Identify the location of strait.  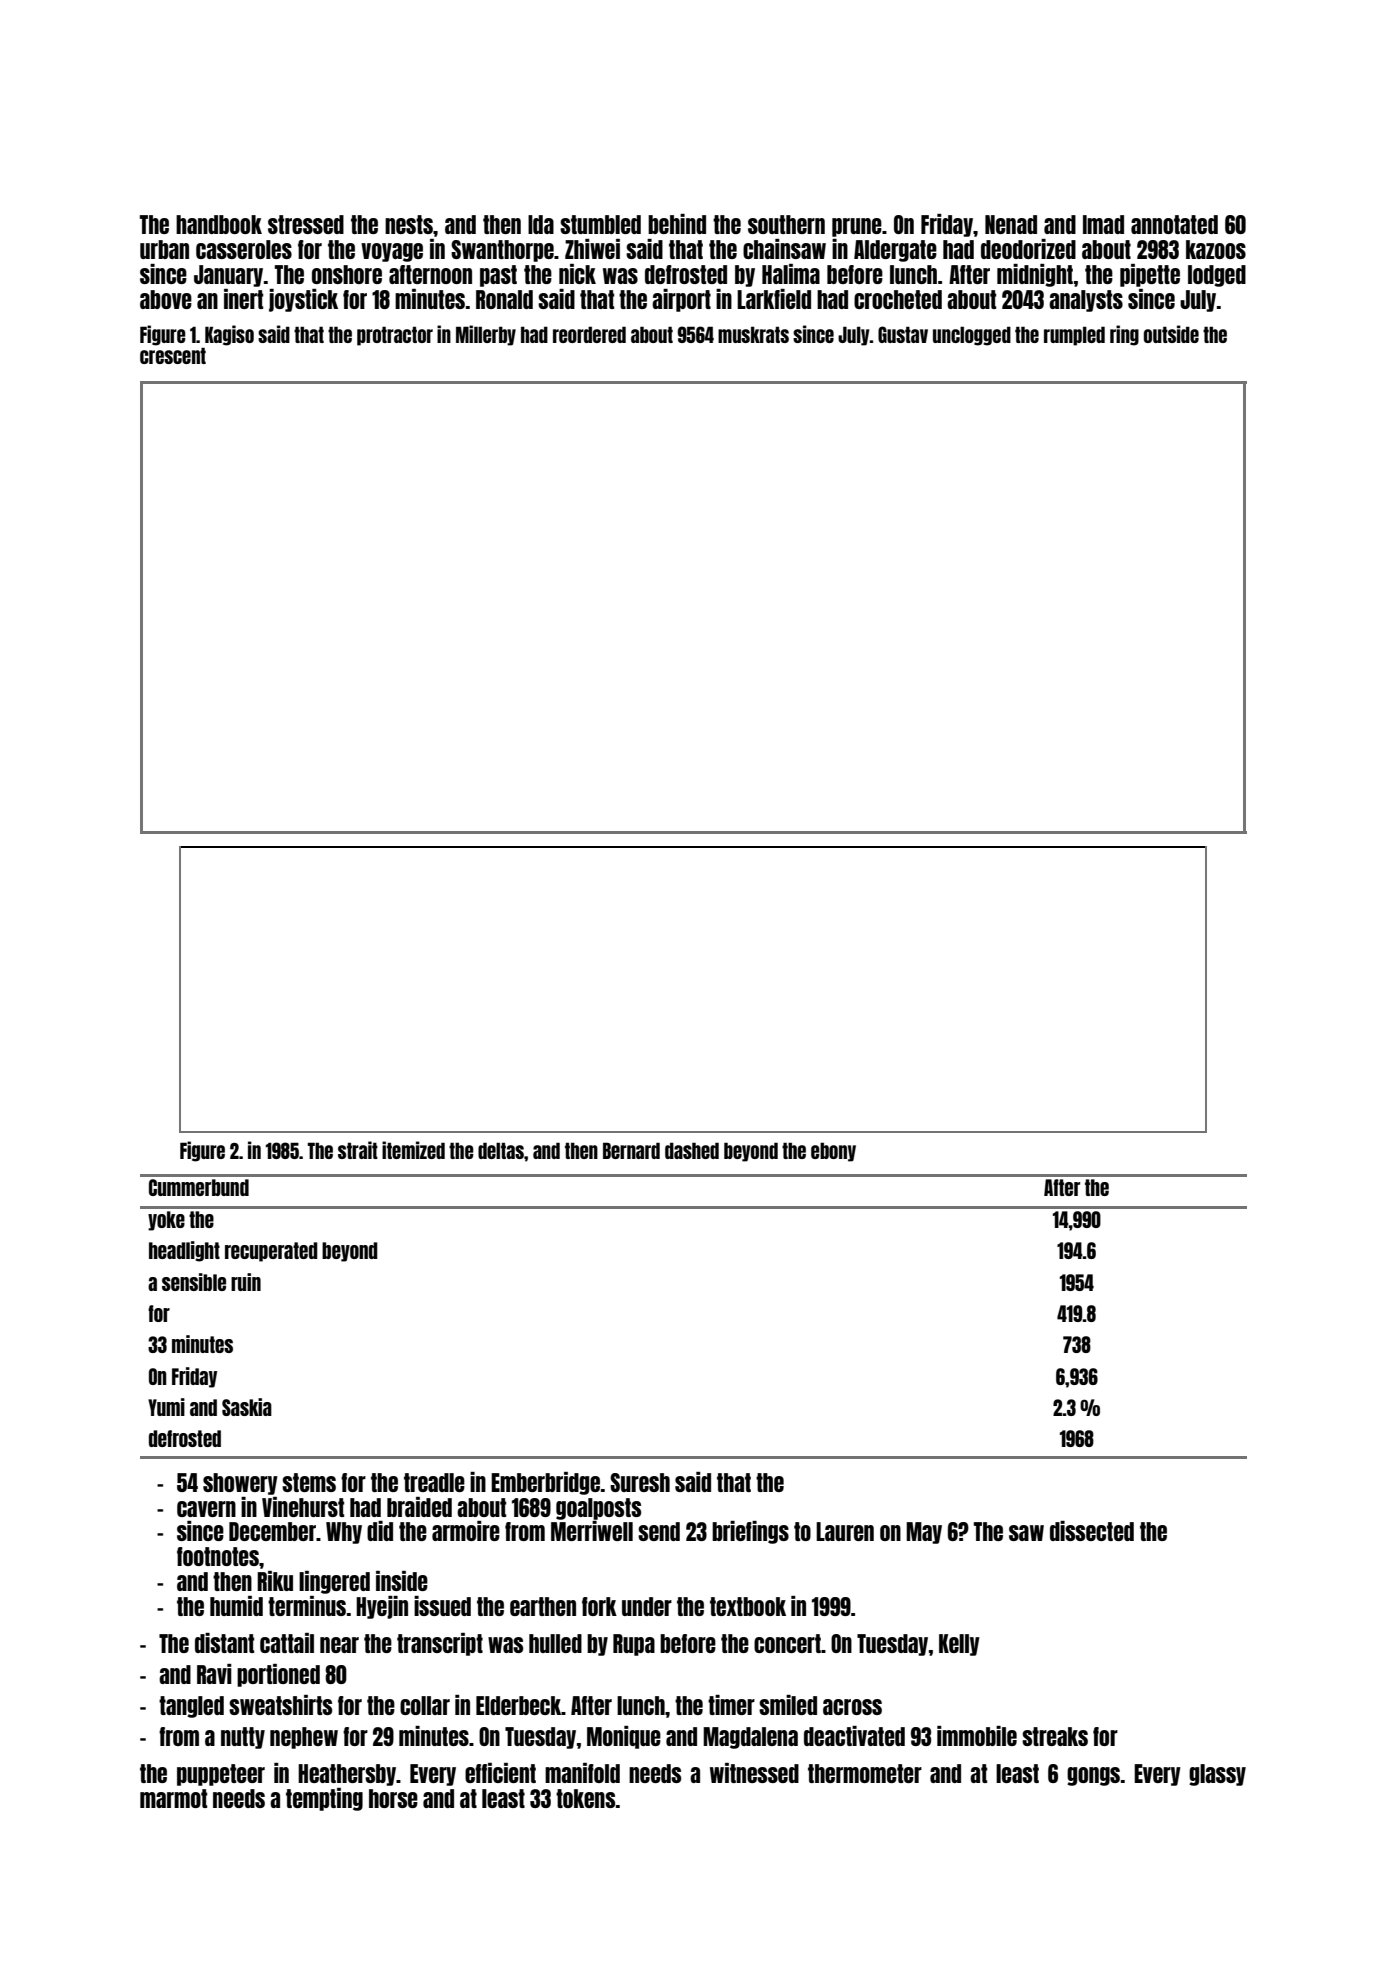
(358, 1150).
